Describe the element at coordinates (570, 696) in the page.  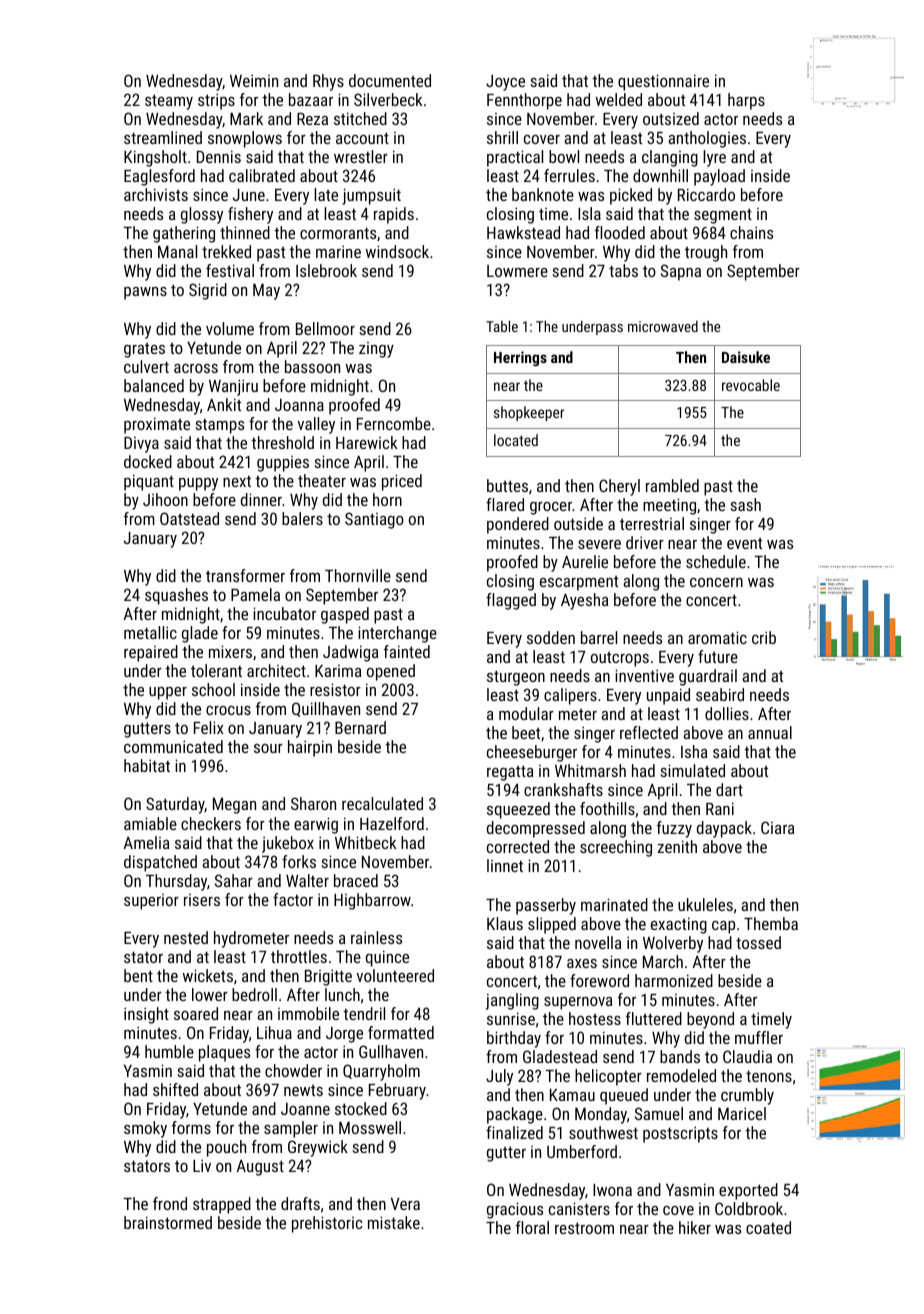
I see `calipers` at that location.
